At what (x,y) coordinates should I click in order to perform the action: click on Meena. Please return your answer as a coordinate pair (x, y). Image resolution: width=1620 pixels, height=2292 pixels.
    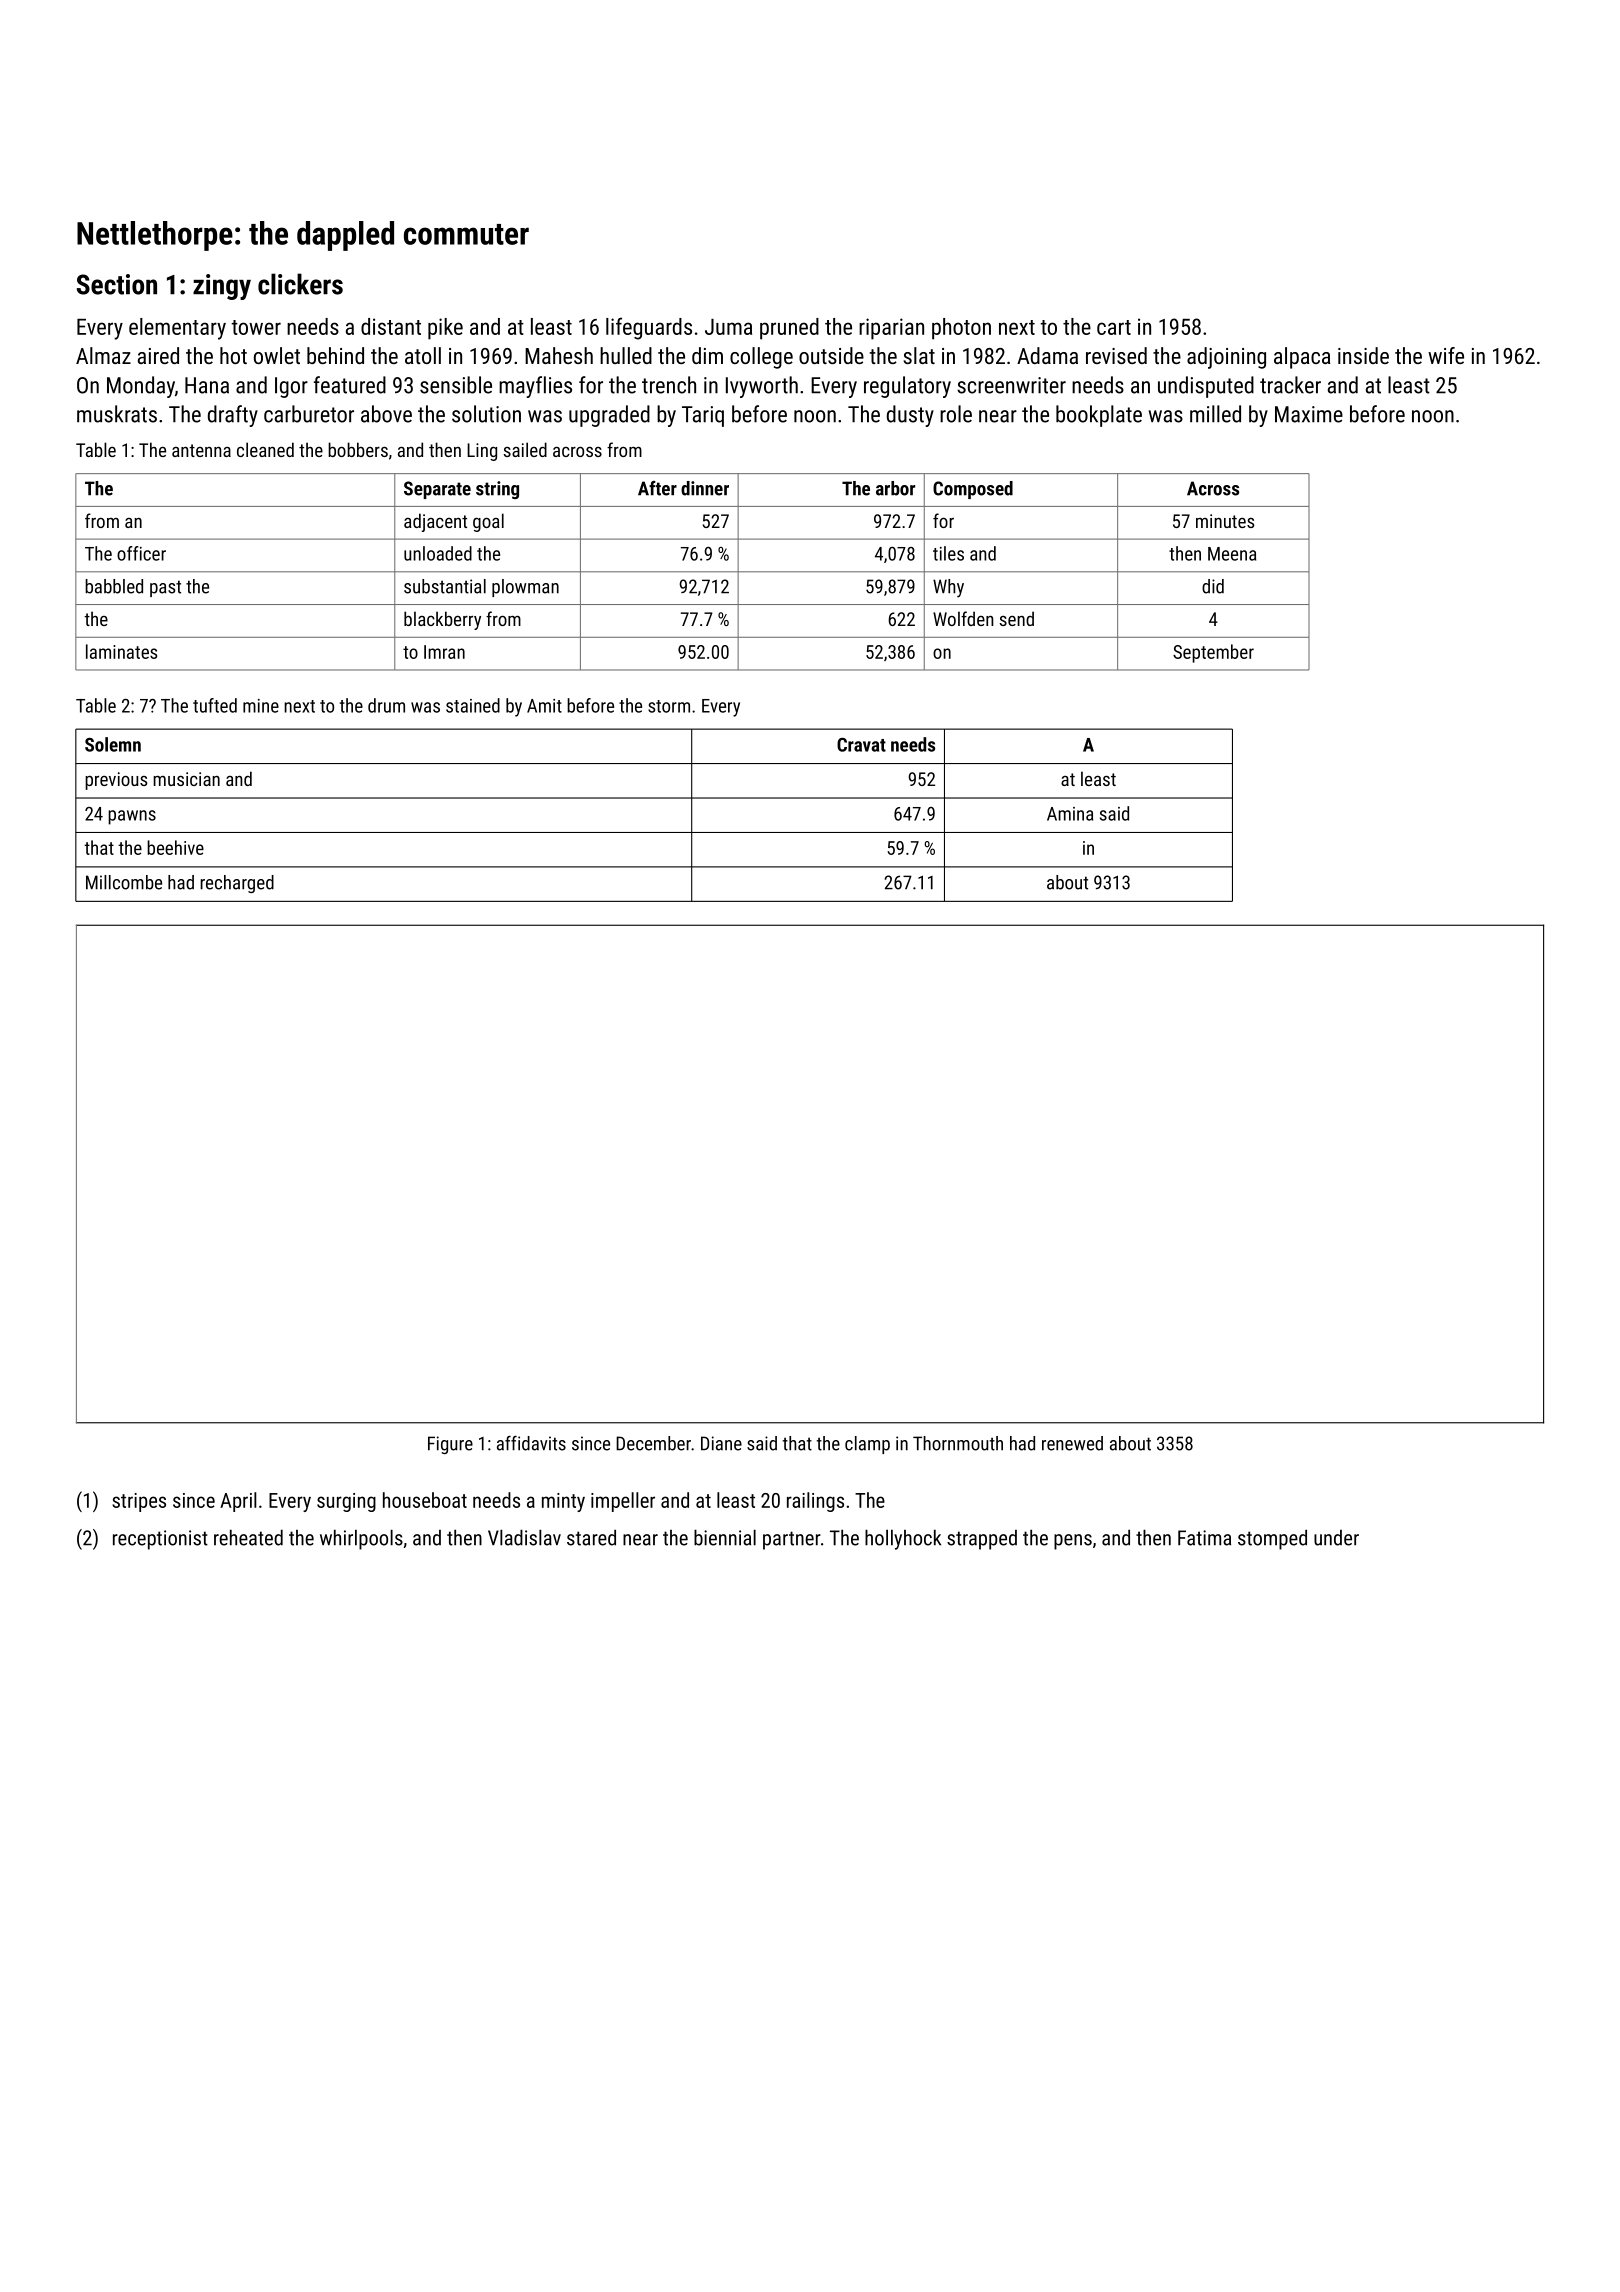
    Looking at the image, I should click on (1232, 554).
